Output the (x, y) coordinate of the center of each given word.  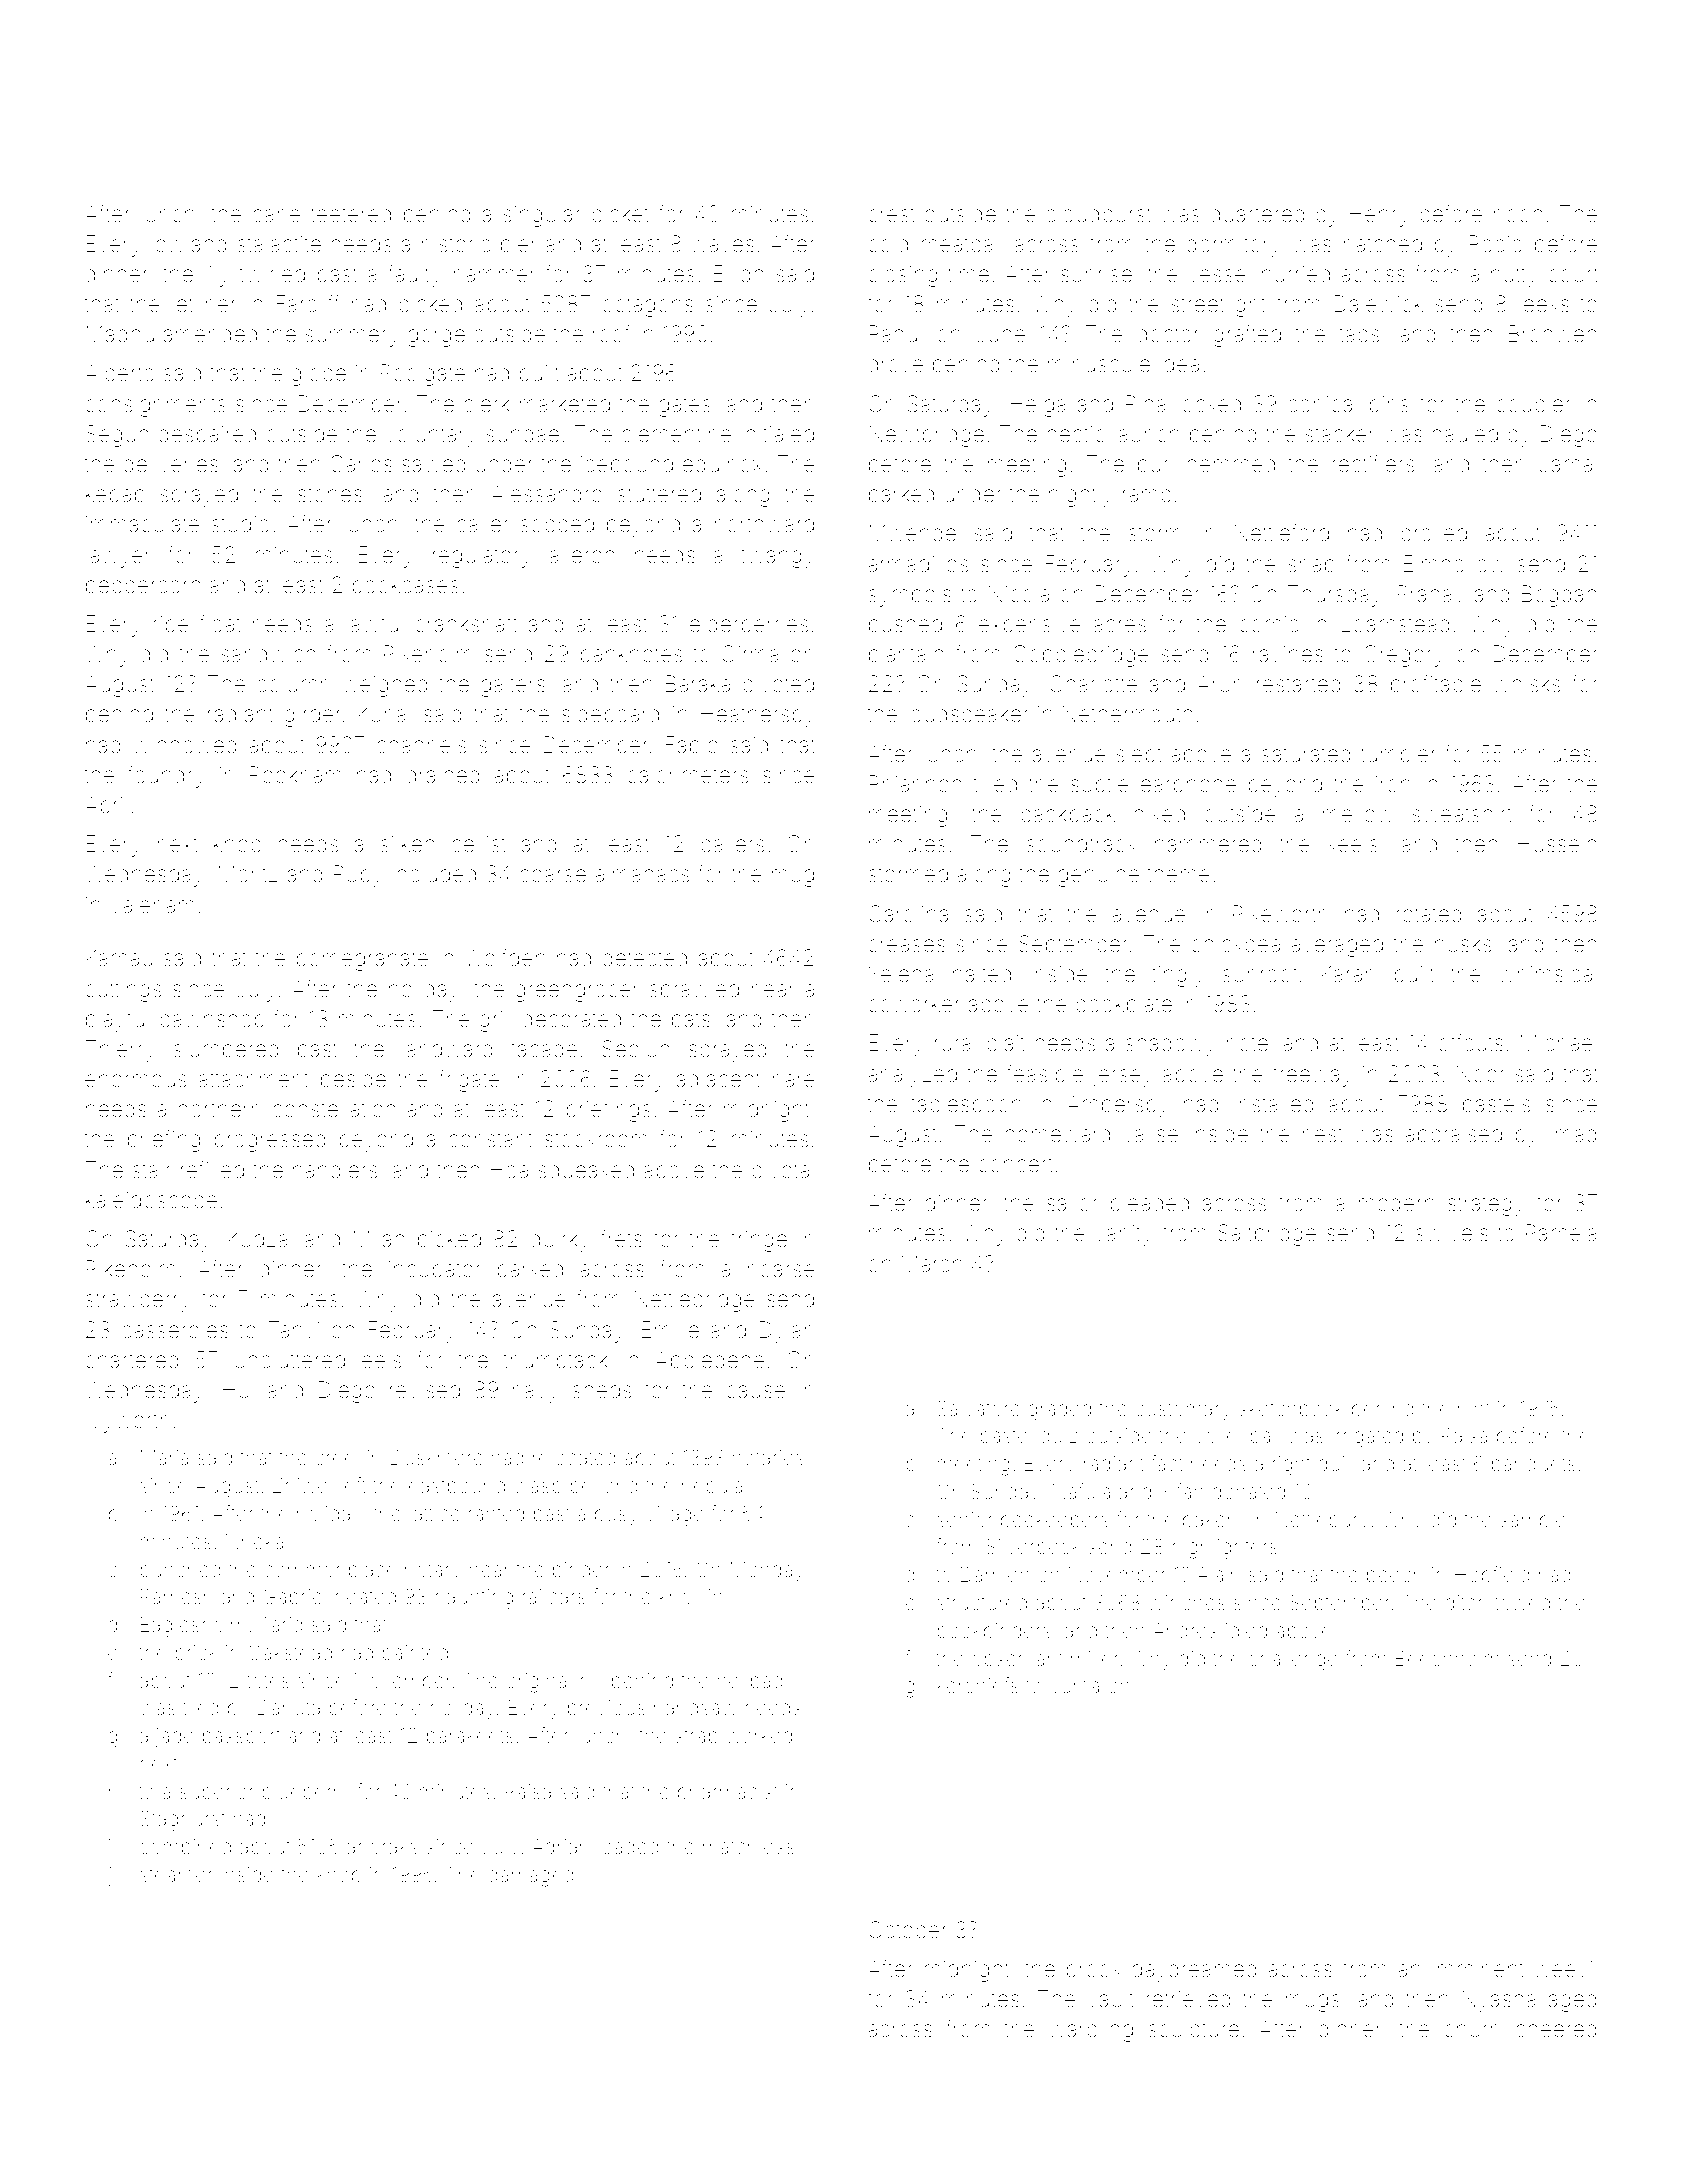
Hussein (1557, 844)
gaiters (513, 686)
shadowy (1170, 1045)
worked (759, 1735)
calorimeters (688, 775)
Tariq (282, 1626)
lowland (189, 244)
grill (495, 1021)
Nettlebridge (694, 1301)
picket (620, 216)
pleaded (1150, 1205)
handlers (335, 1170)
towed (1522, 1602)
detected (644, 958)
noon (1518, 215)
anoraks (382, 1846)
